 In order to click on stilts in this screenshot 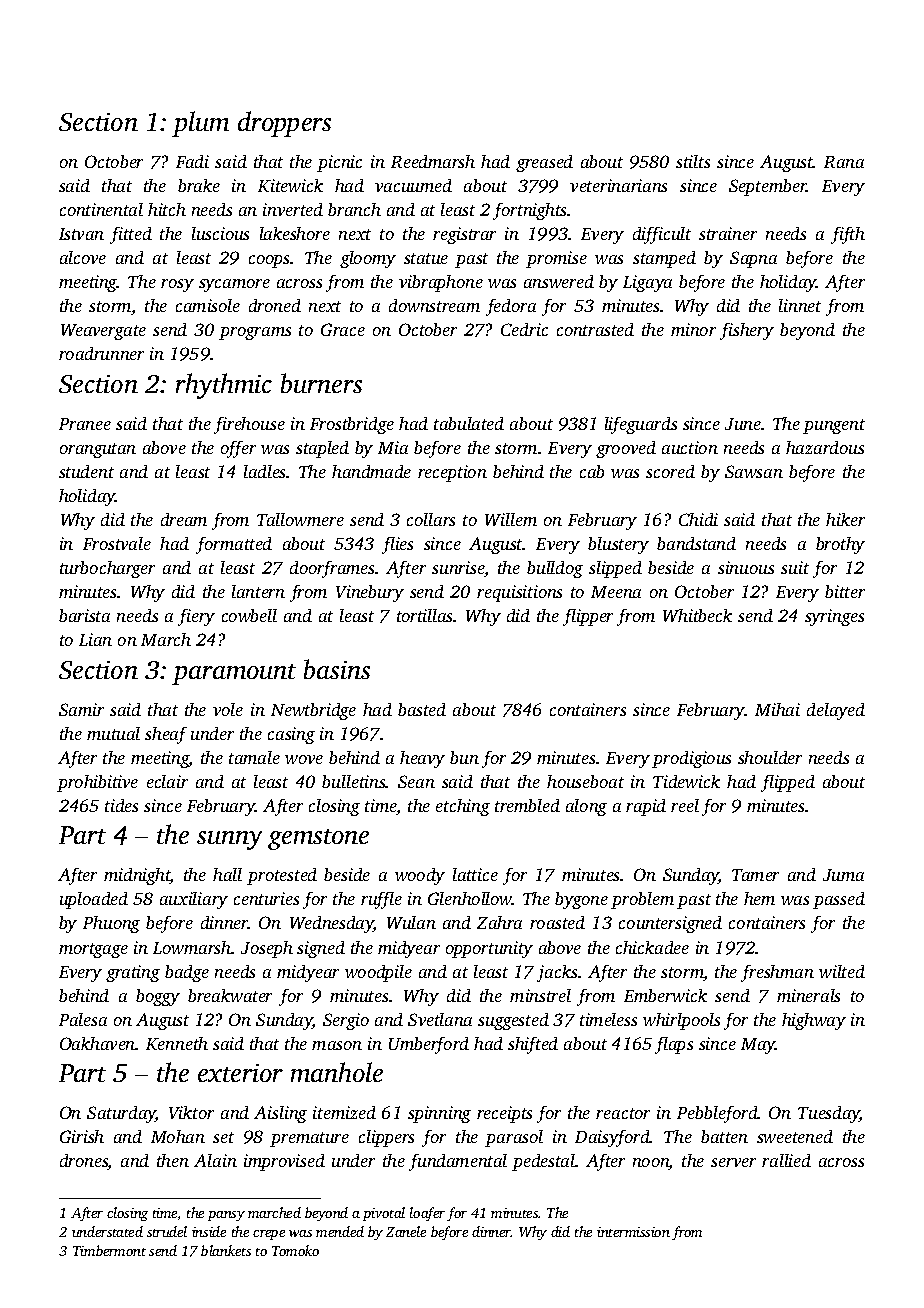, I will do `click(693, 161)`.
